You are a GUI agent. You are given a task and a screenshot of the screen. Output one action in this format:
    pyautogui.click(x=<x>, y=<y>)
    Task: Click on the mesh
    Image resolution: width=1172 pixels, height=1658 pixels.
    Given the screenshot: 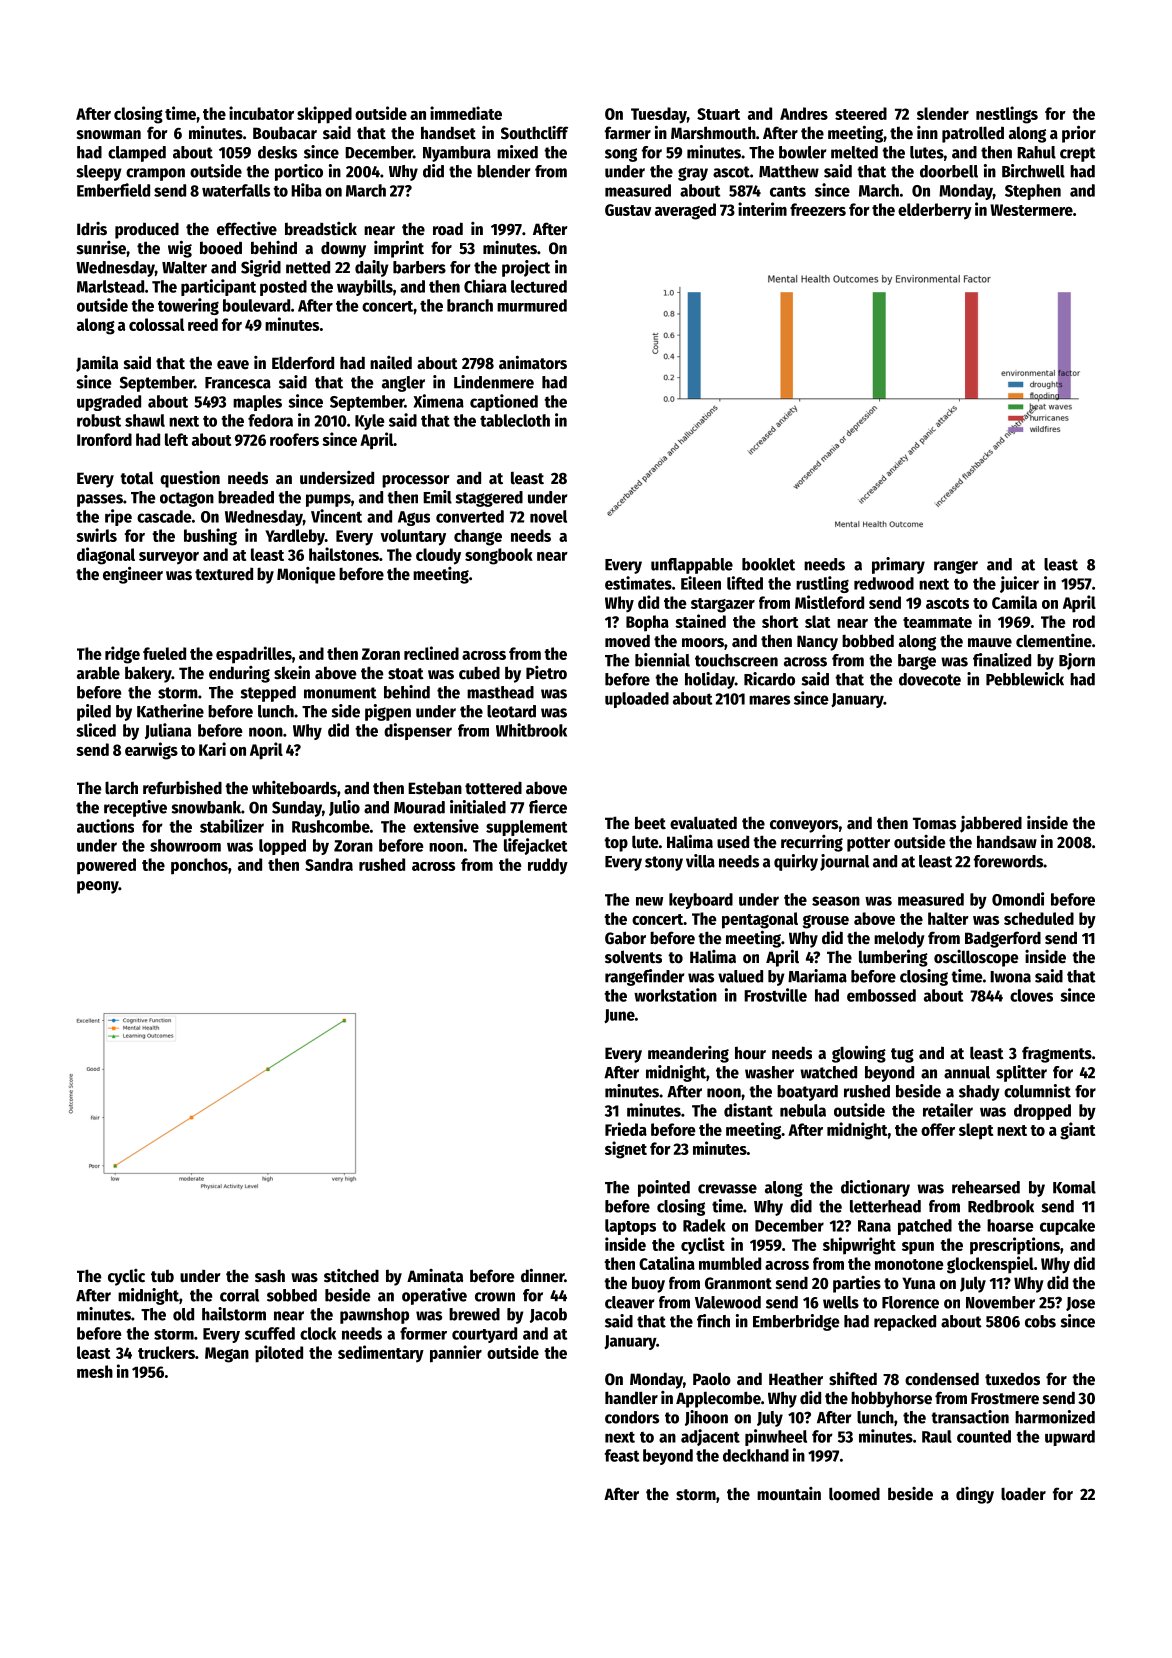 What is the action you would take?
    pyautogui.click(x=95, y=1371)
